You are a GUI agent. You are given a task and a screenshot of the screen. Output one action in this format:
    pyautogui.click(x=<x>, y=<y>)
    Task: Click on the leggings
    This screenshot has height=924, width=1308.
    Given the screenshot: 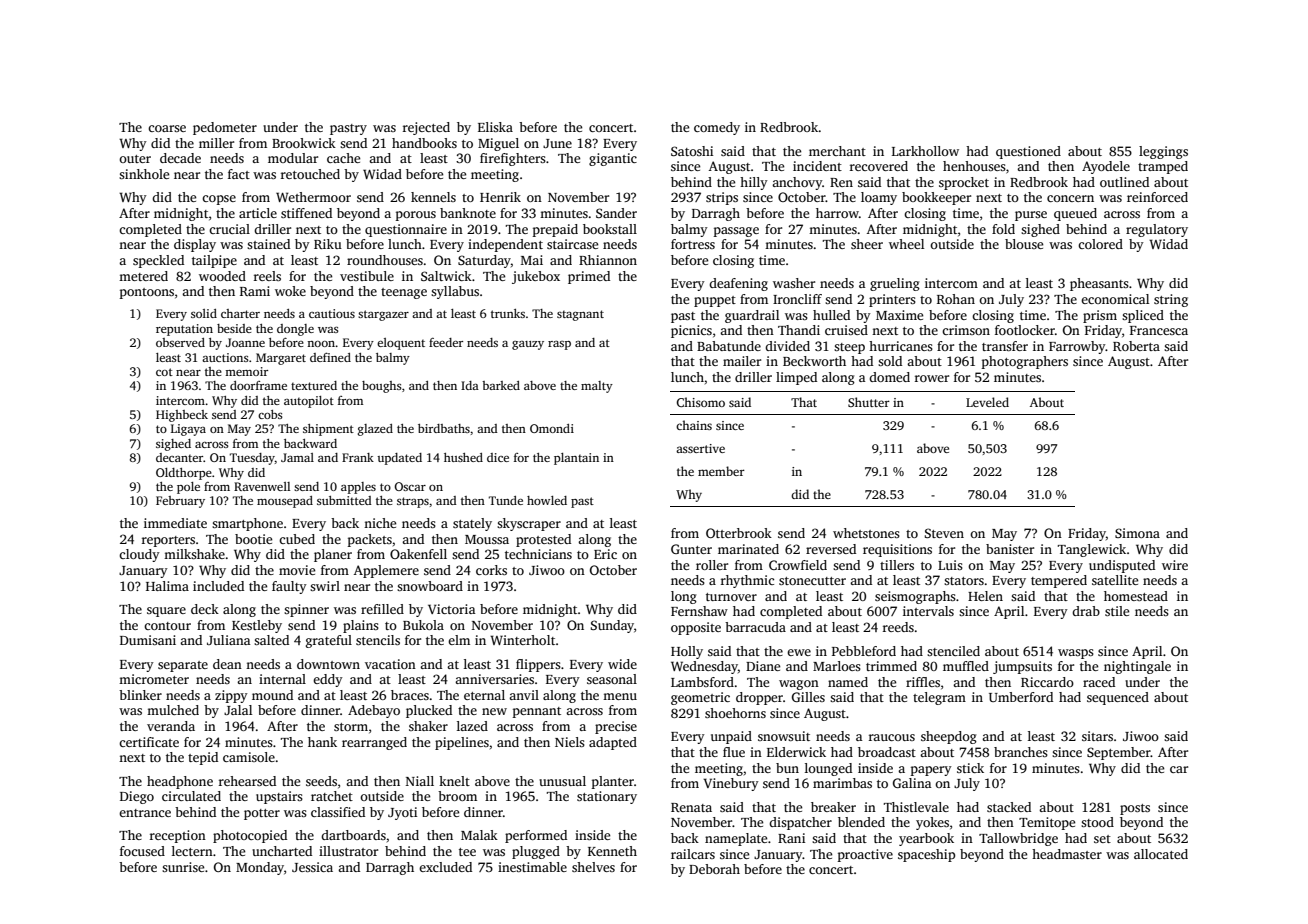 What is the action you would take?
    pyautogui.click(x=1163, y=152)
